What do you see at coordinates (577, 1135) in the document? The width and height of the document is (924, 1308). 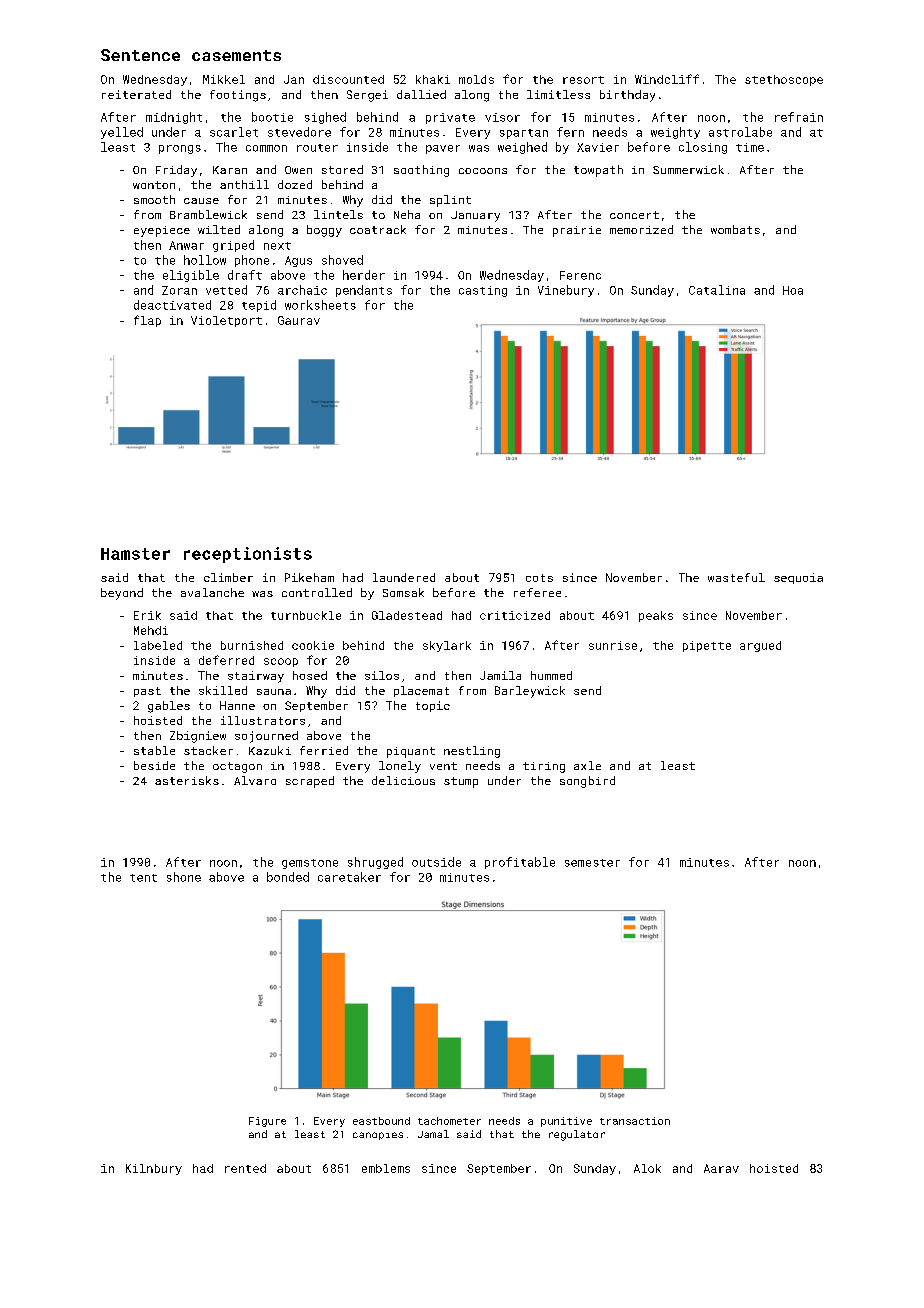 I see `regulator` at bounding box center [577, 1135].
